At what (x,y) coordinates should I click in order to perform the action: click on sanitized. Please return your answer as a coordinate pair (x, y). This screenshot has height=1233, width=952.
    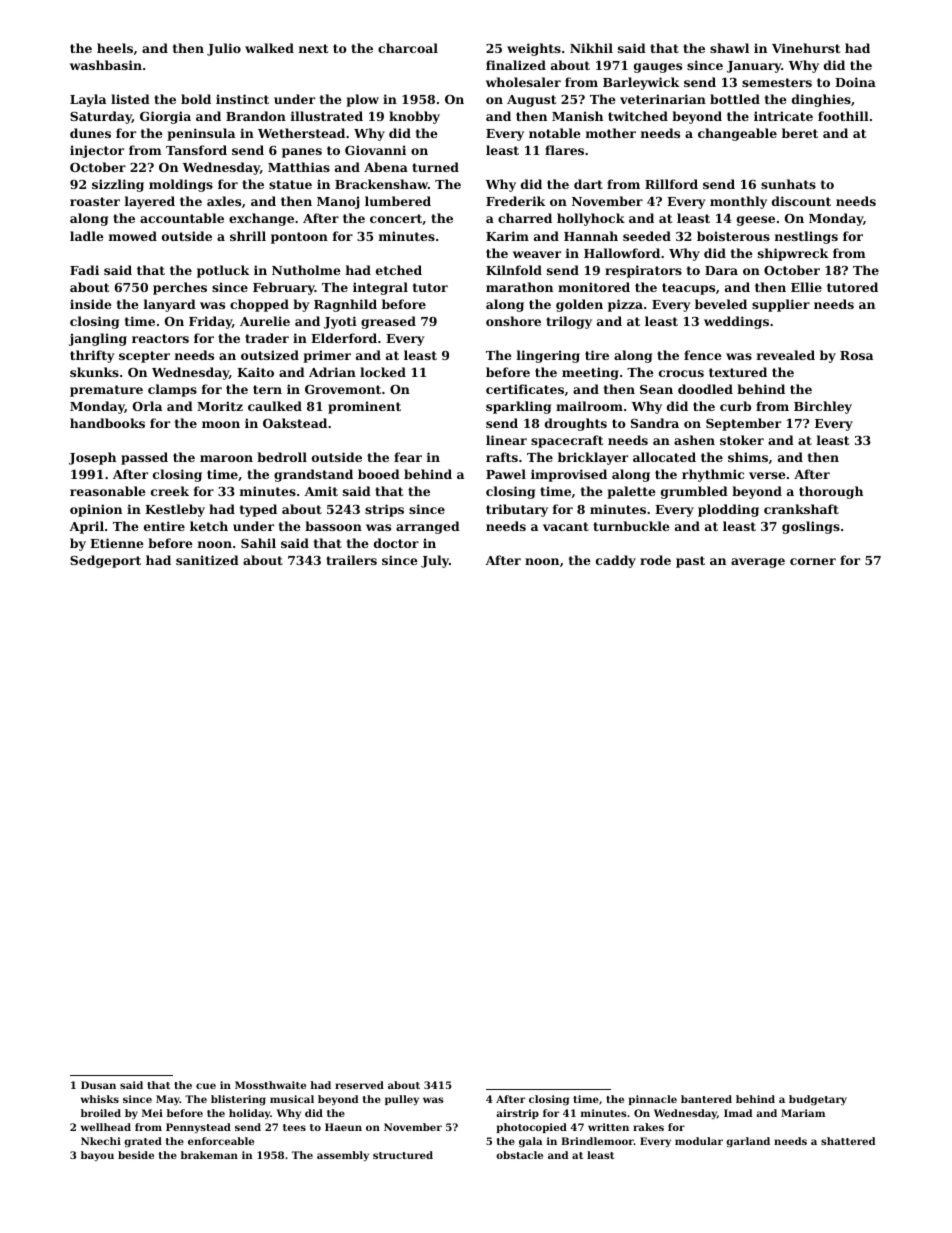
    Looking at the image, I should click on (207, 560).
